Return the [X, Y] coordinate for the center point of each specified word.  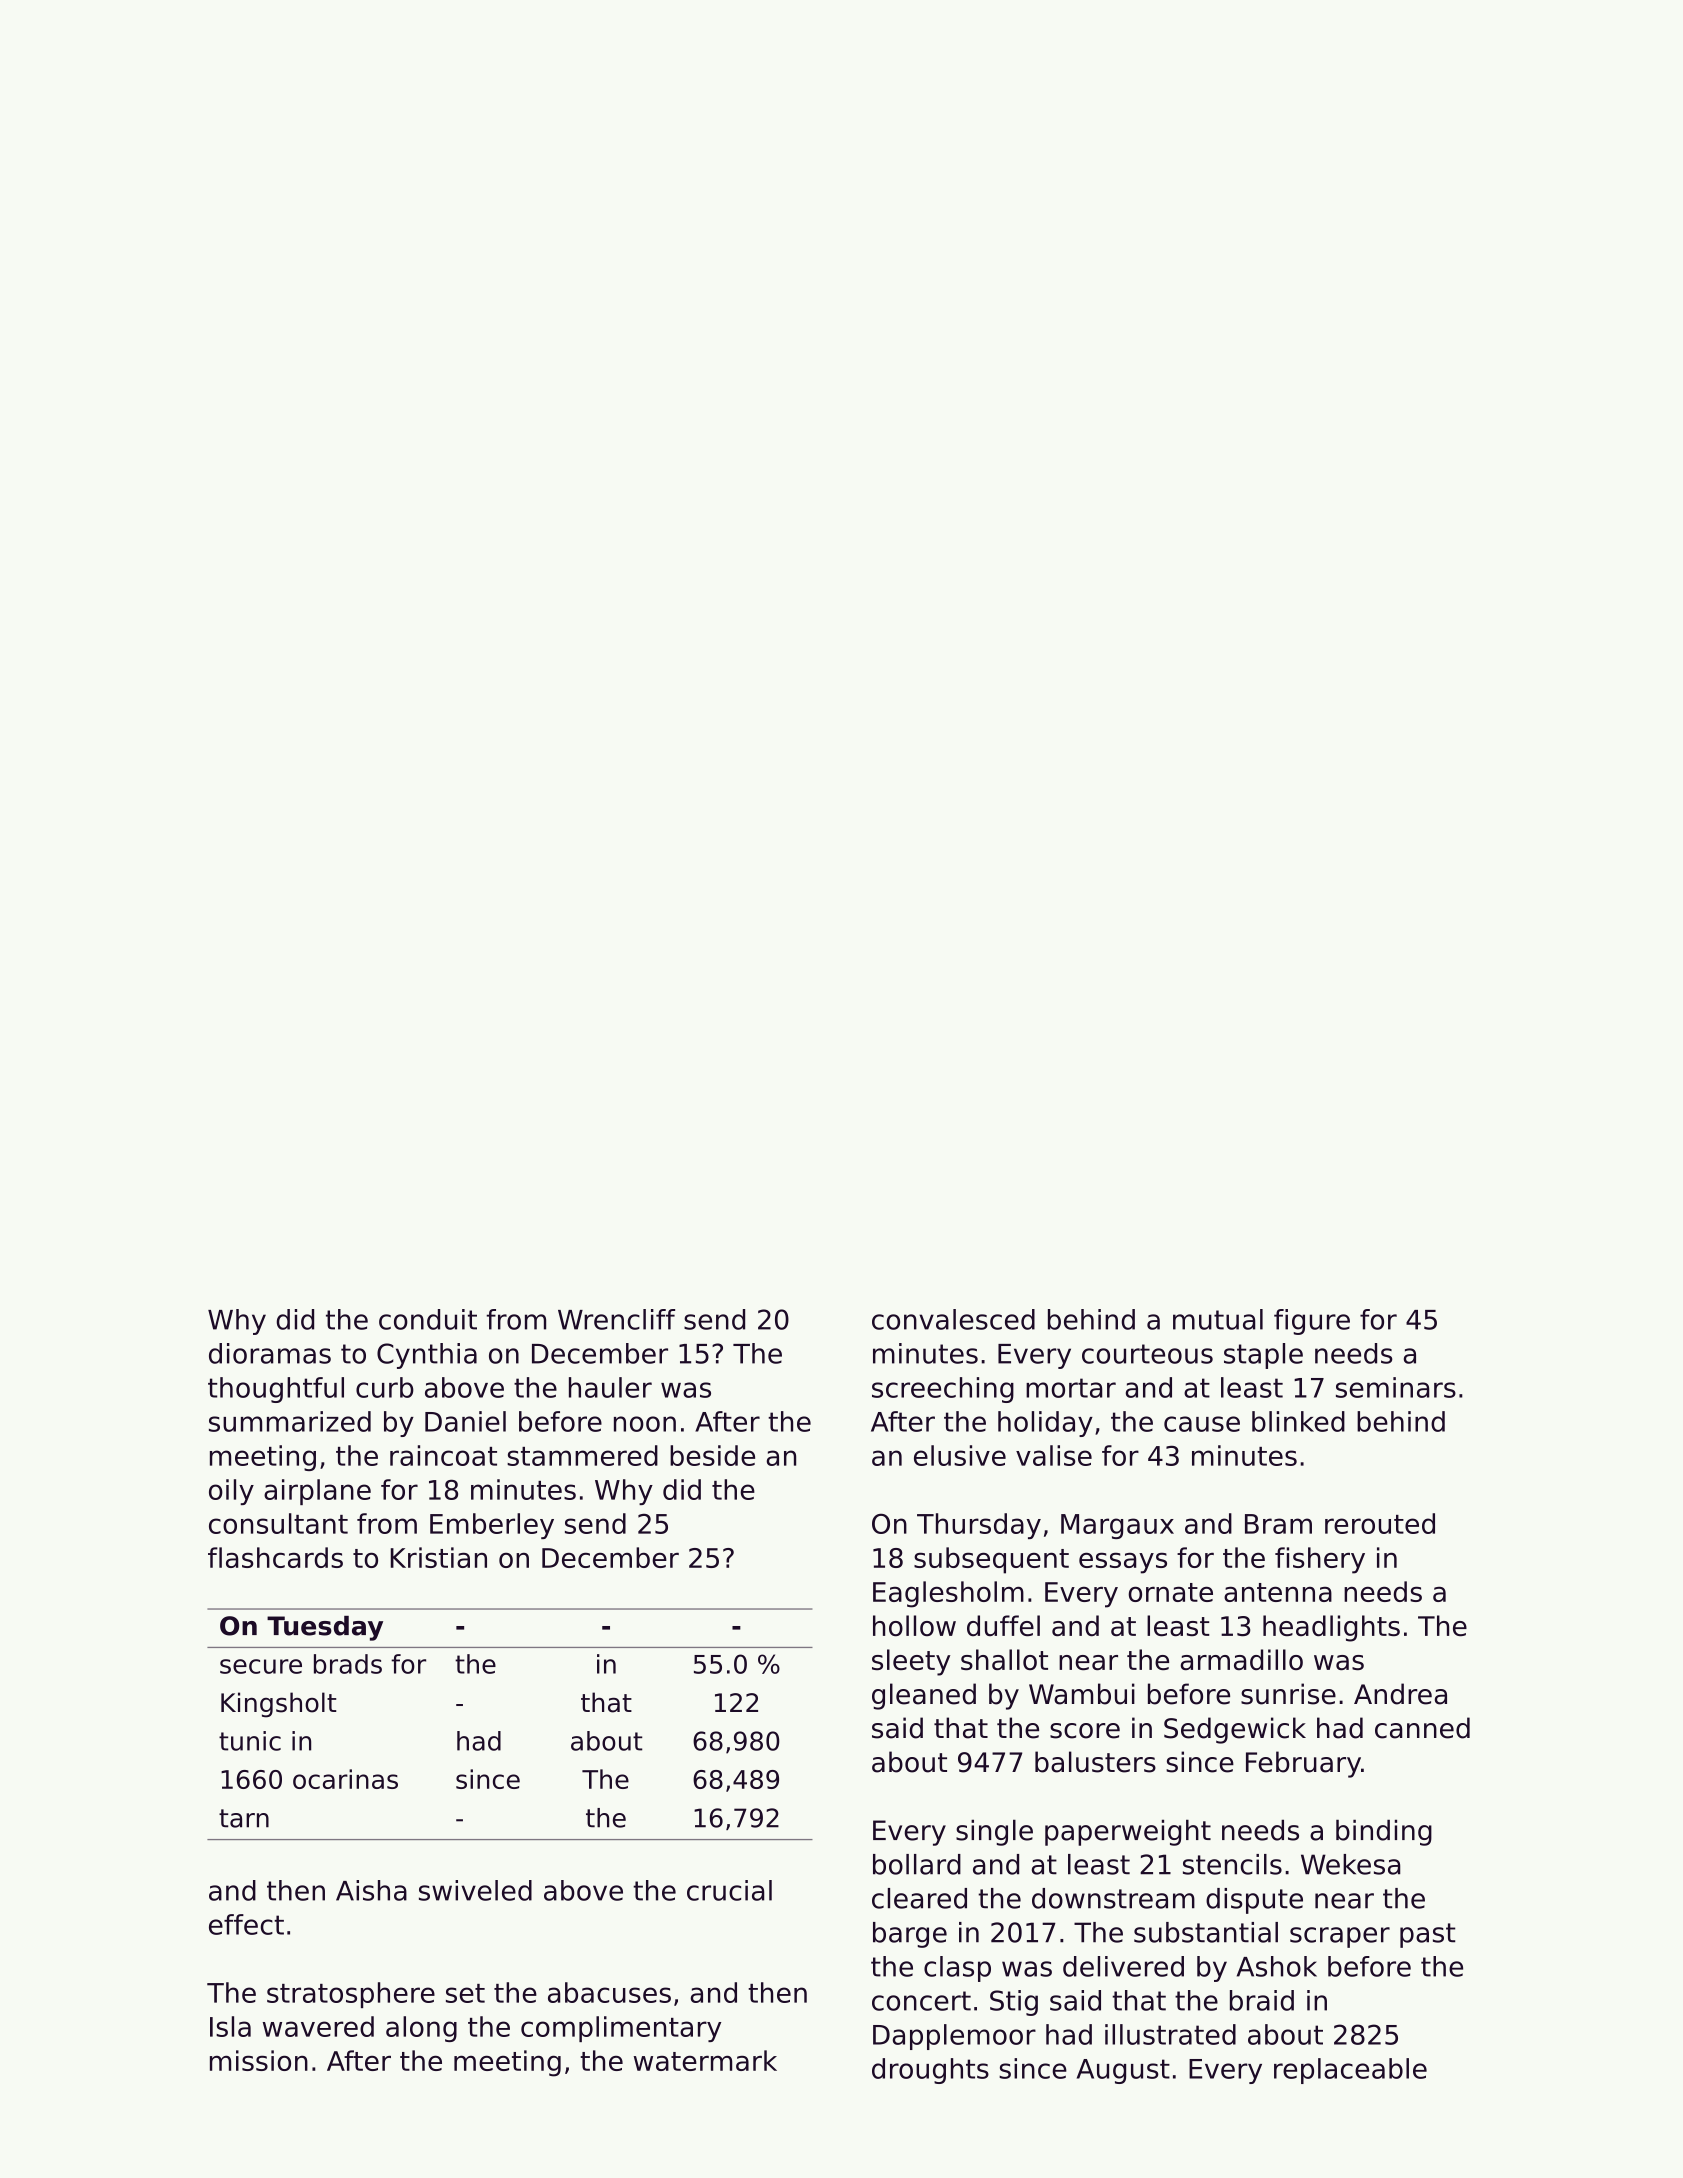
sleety [911, 1662]
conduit [428, 1319]
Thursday [979, 1526]
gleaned [924, 1696]
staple [1263, 1356]
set [465, 1993]
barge [910, 1935]
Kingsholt [278, 1705]
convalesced [953, 1319]
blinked [1298, 1421]
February [1303, 1764]
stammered [582, 1455]
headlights [1331, 1628]
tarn [244, 1818]
